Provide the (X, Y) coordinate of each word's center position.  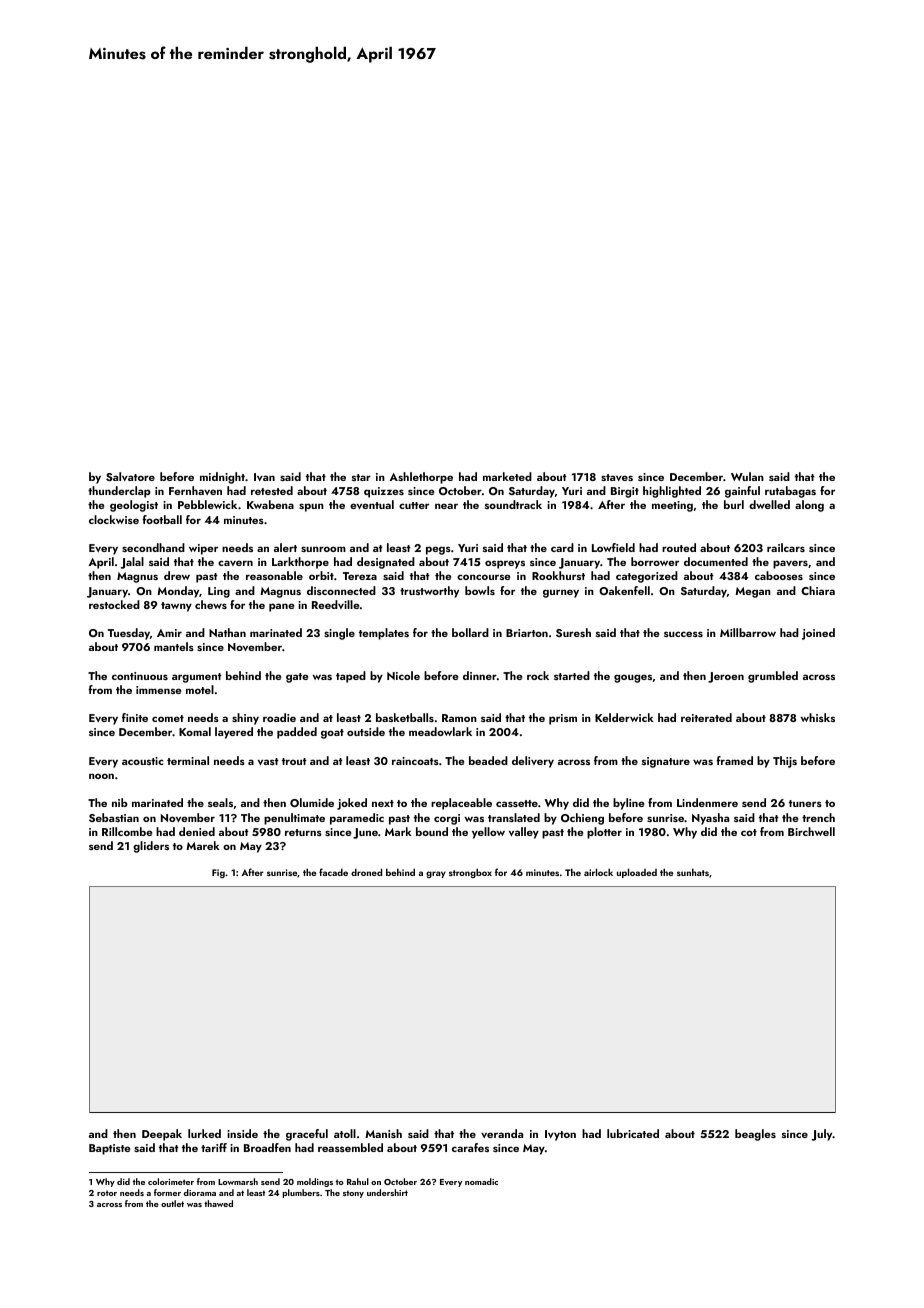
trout (294, 761)
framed (734, 760)
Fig (218, 873)
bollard (470, 632)
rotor (107, 1193)
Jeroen (726, 677)
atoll (345, 1133)
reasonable (274, 575)
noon (101, 776)
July (822, 1135)
